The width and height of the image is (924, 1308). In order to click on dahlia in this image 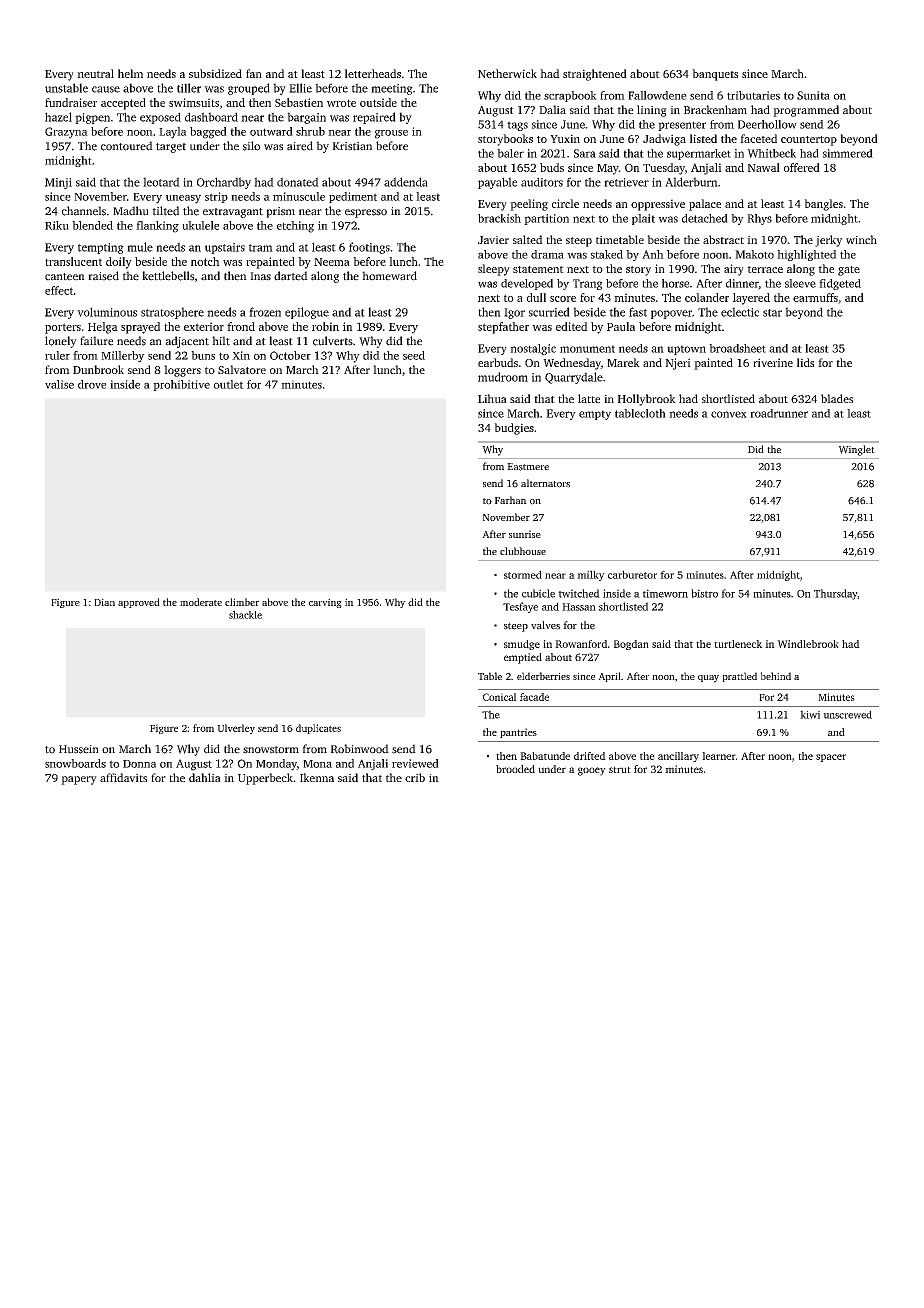, I will do `click(205, 777)`.
